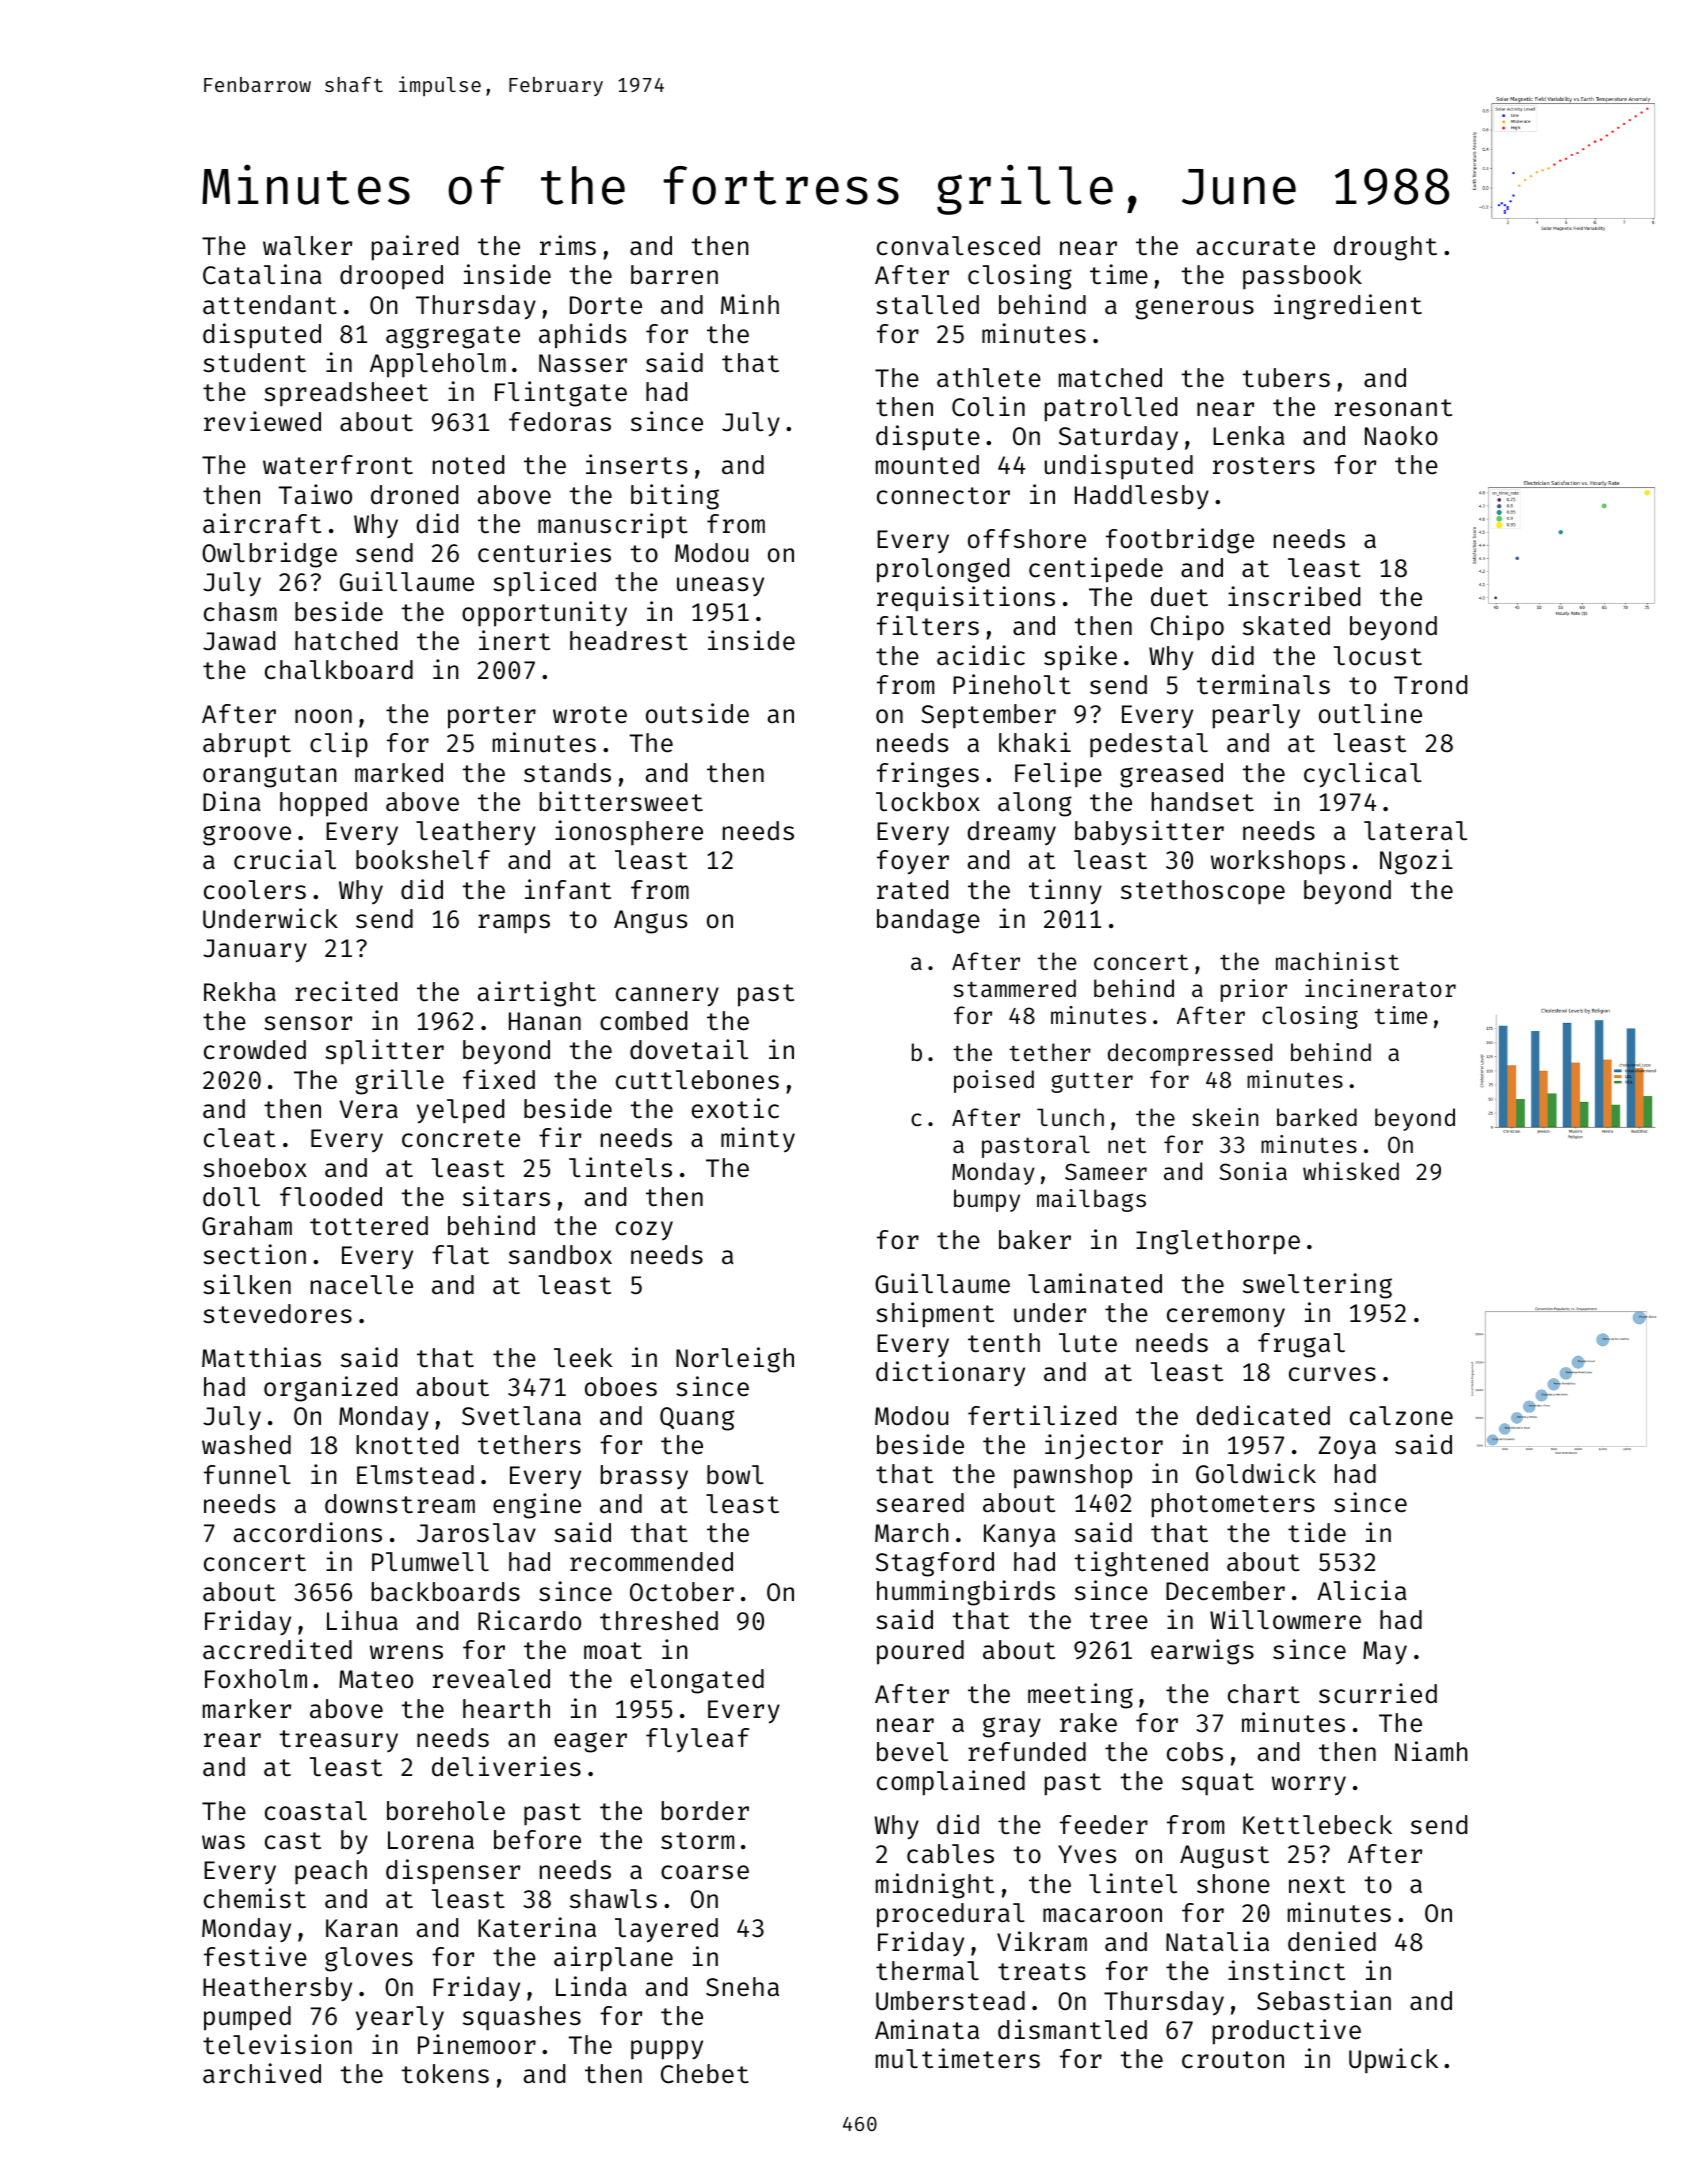 The image size is (1683, 2178). What do you see at coordinates (705, 2074) in the screenshot?
I see `Chebet` at bounding box center [705, 2074].
